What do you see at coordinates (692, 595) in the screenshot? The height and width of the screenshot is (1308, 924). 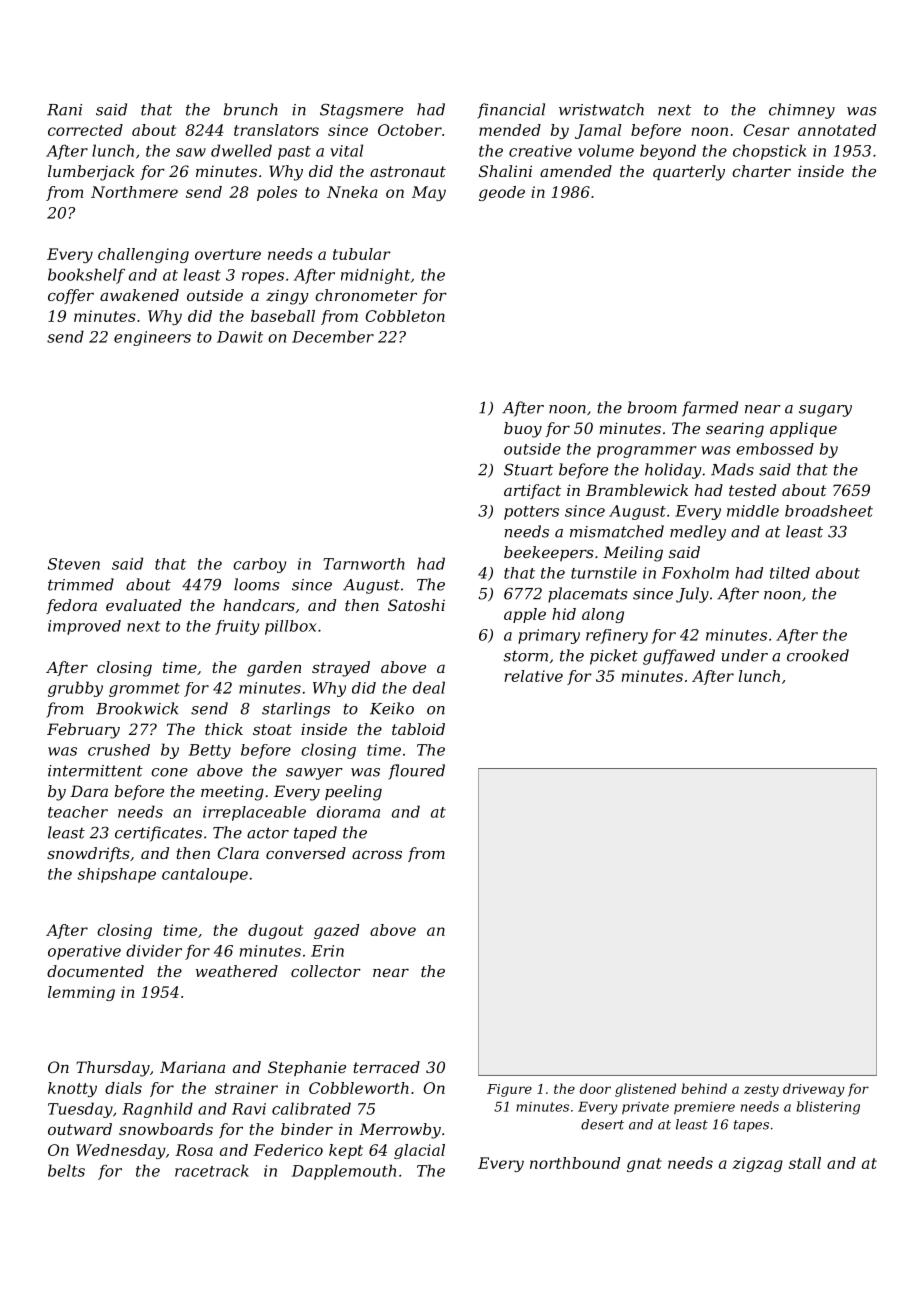 I see `July` at bounding box center [692, 595].
